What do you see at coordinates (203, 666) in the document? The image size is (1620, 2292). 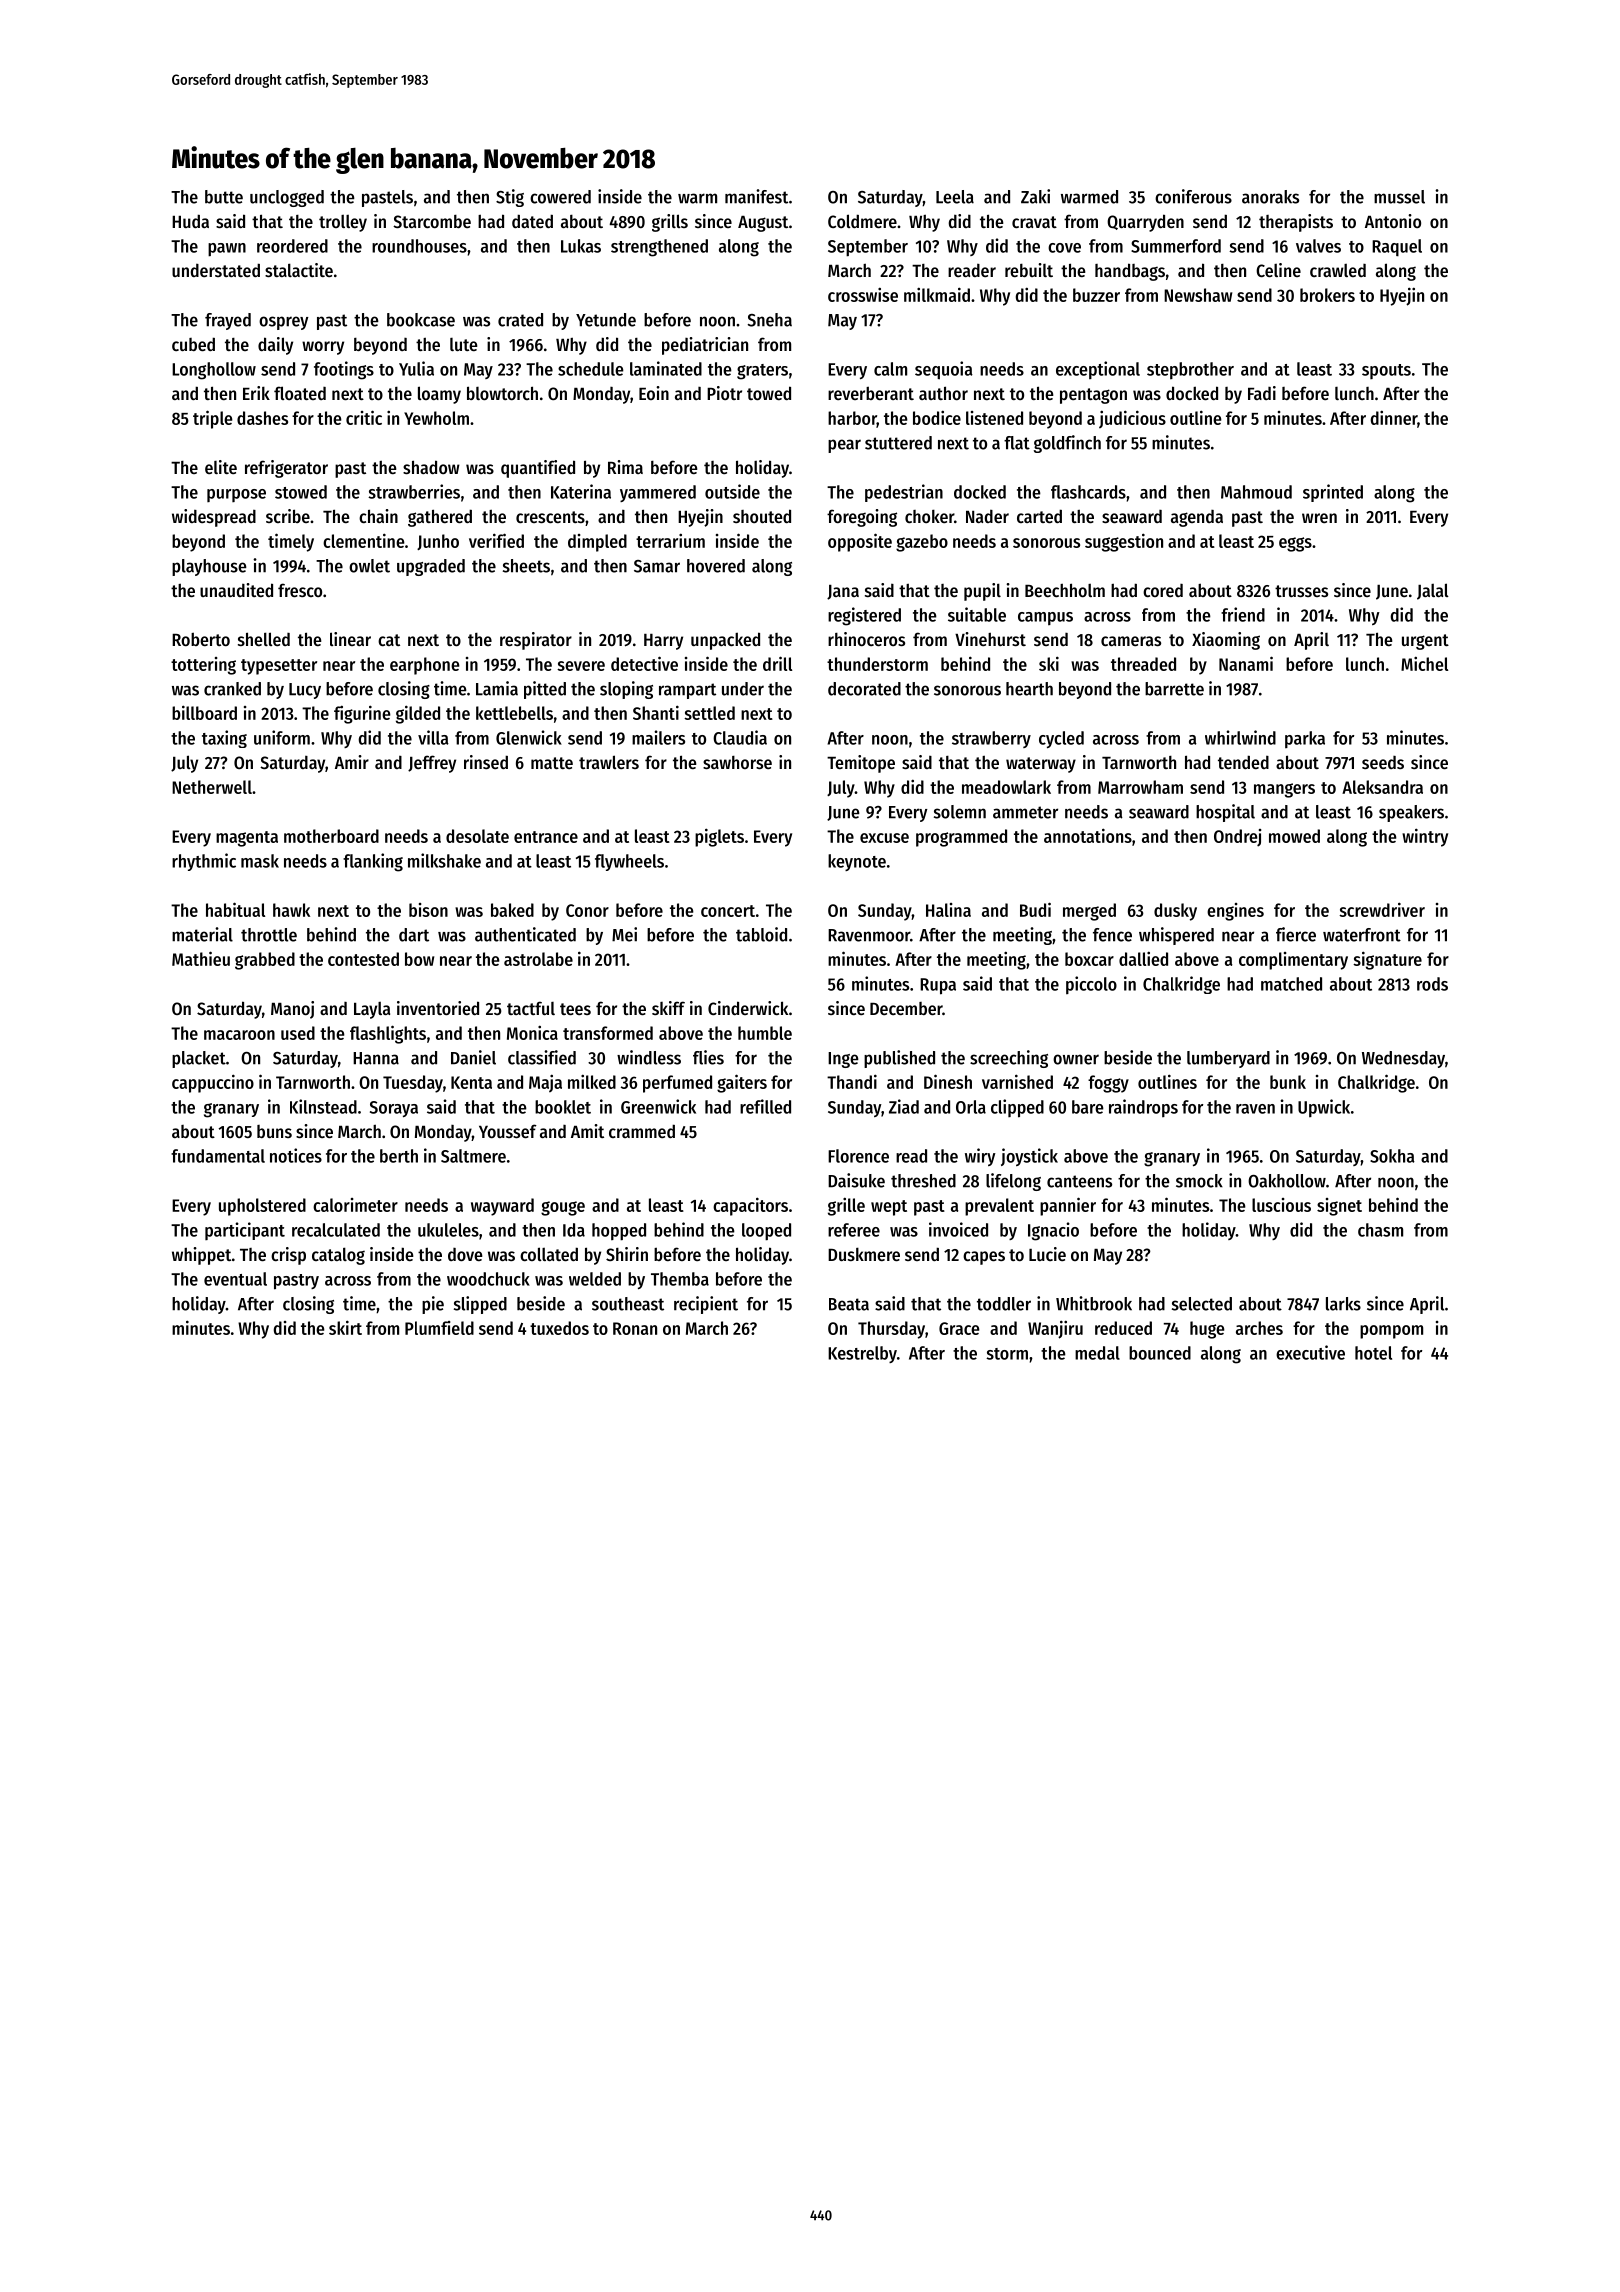 I see `tottering` at bounding box center [203, 666].
